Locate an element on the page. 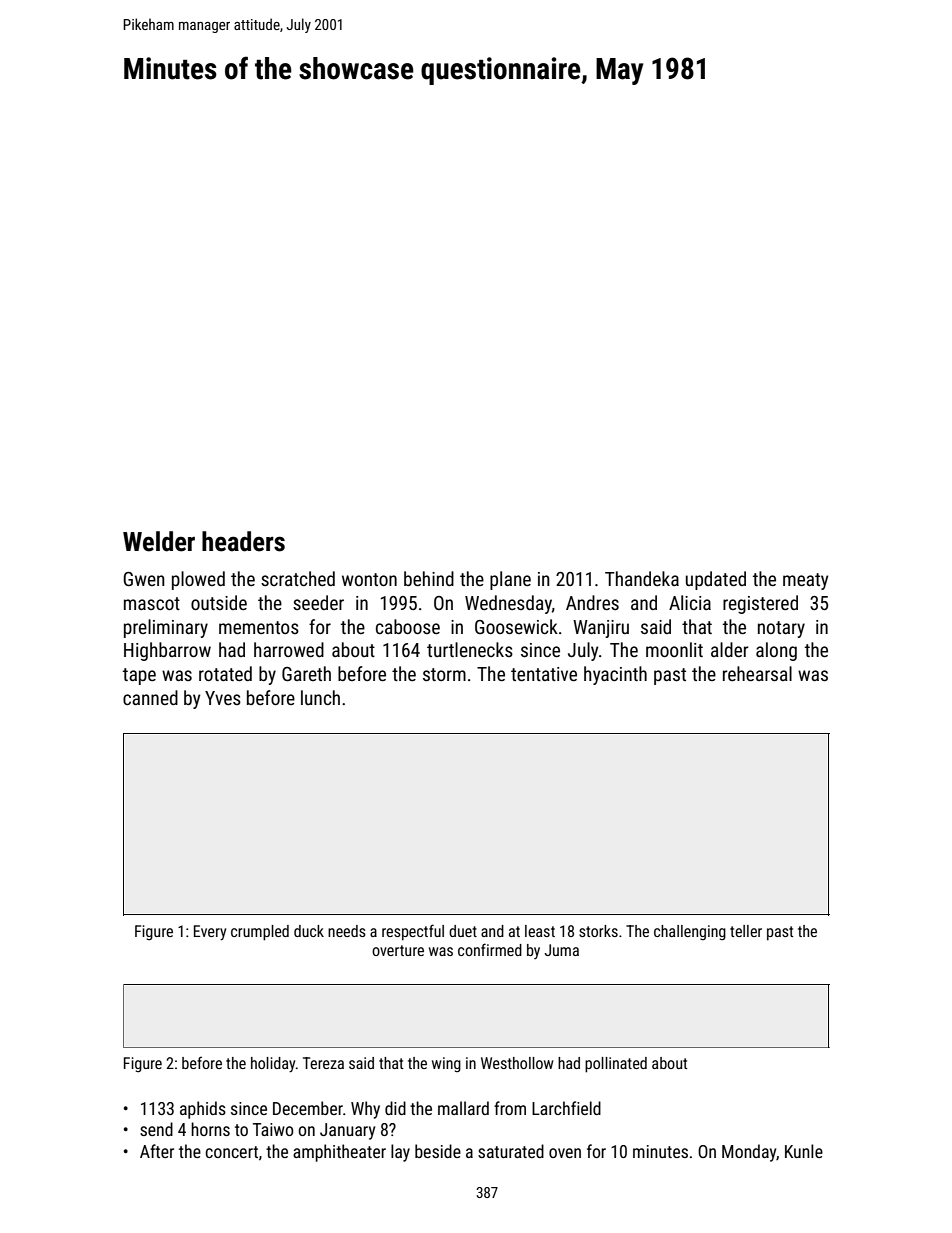 Image resolution: width=952 pixels, height=1233 pixels. headers is located at coordinates (243, 541).
